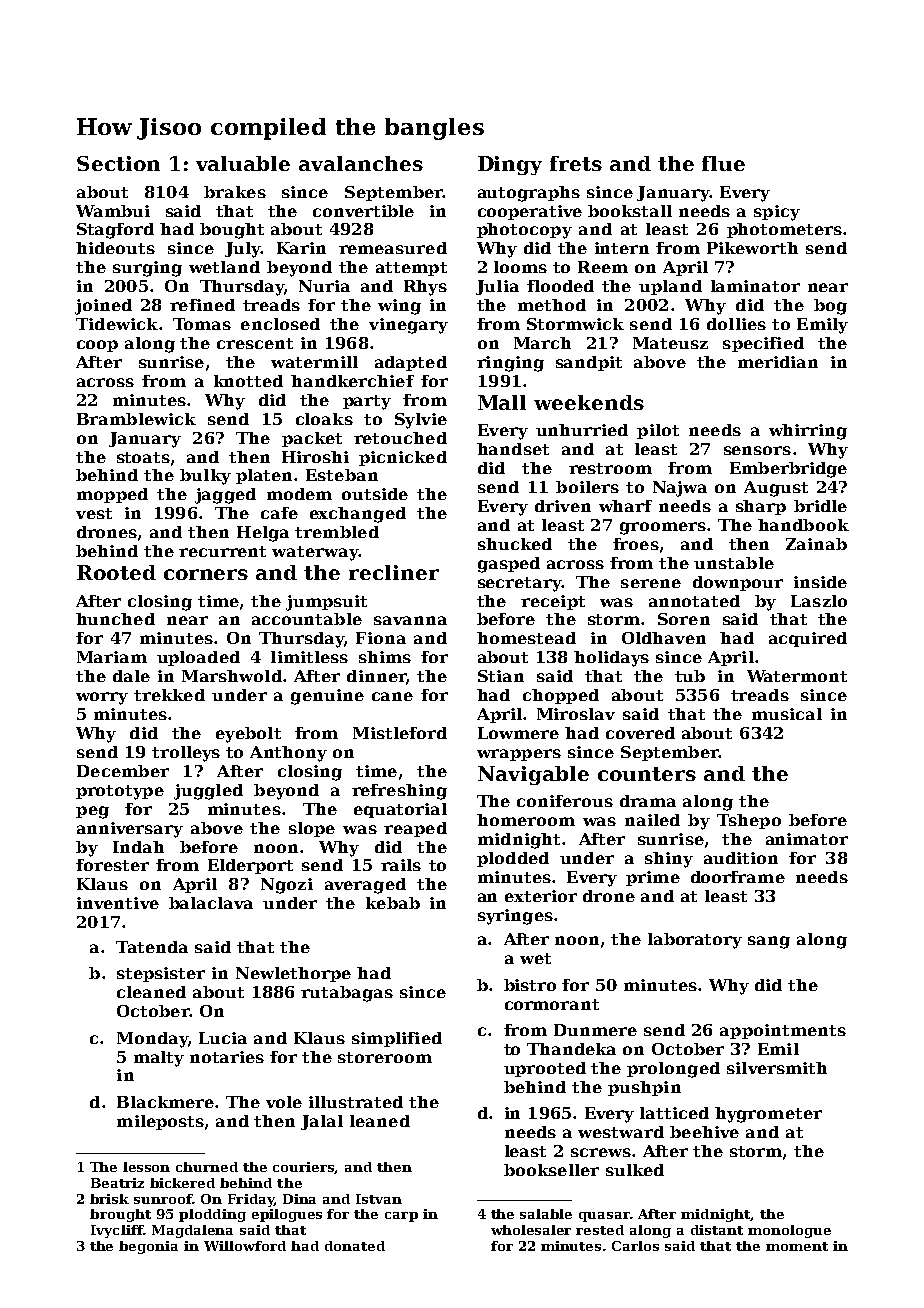  What do you see at coordinates (797, 676) in the screenshot?
I see `Watermont` at bounding box center [797, 676].
